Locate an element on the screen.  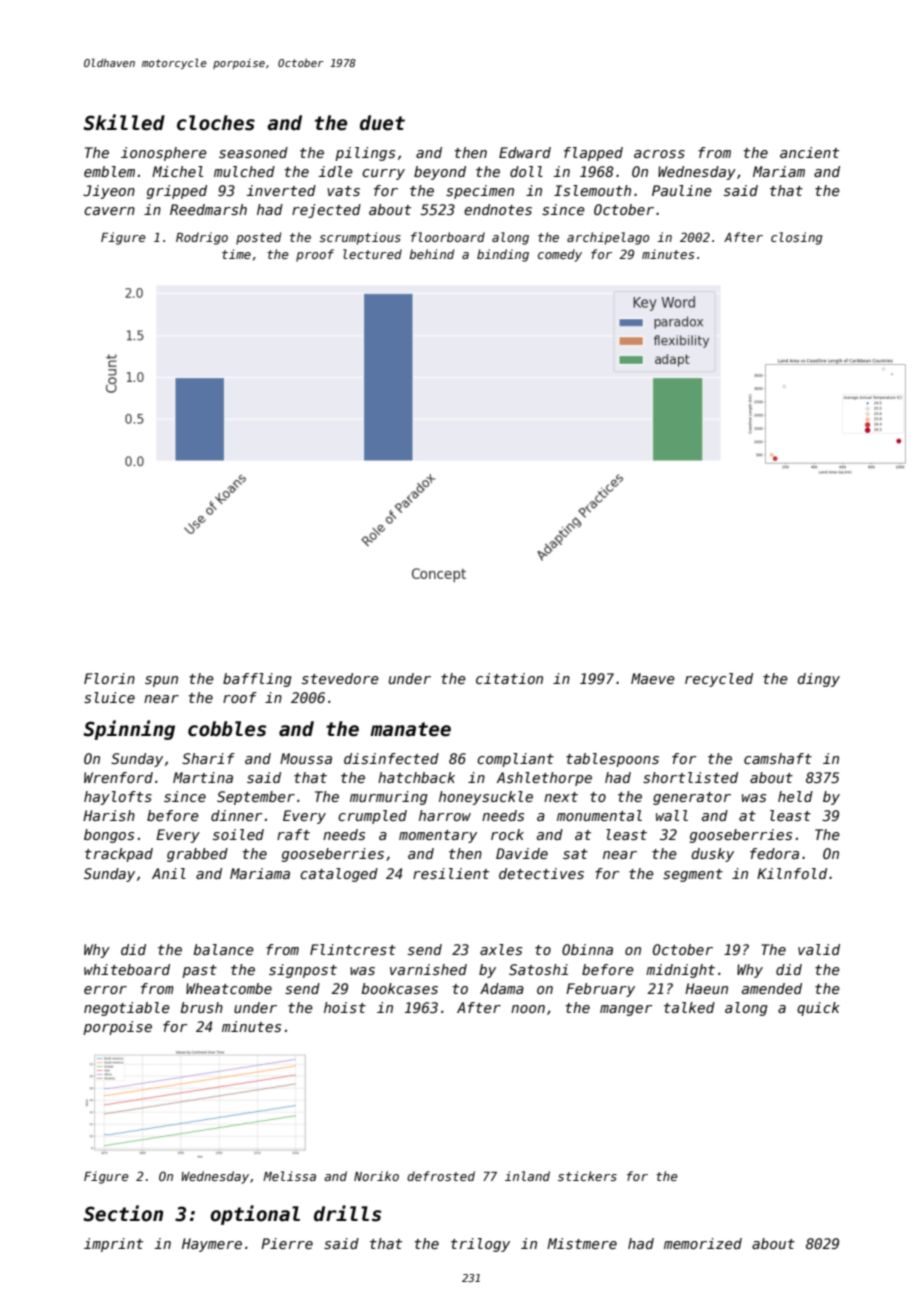
stevedore is located at coordinates (340, 678).
